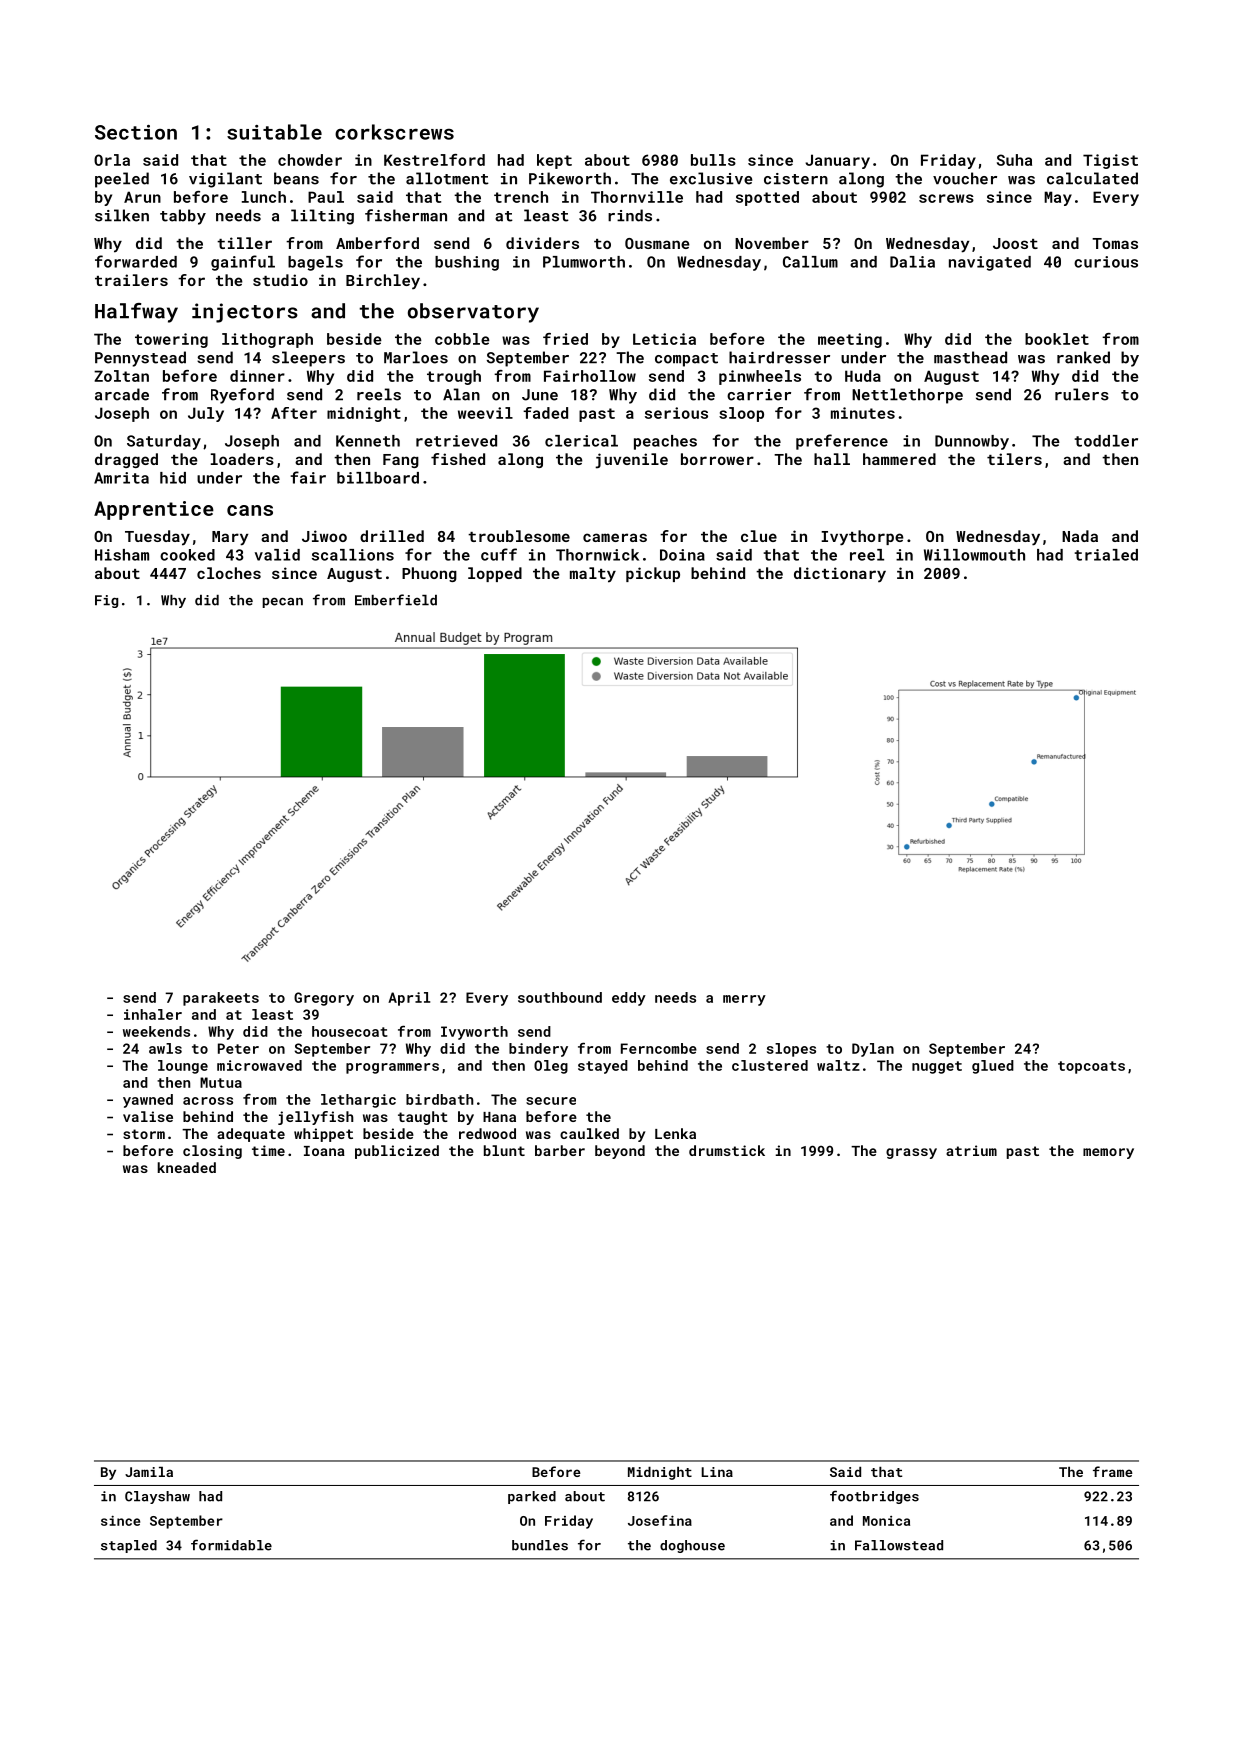 This screenshot has width=1233, height=1744. Describe the element at coordinates (231, 1545) in the screenshot. I see `formidable` at that location.
